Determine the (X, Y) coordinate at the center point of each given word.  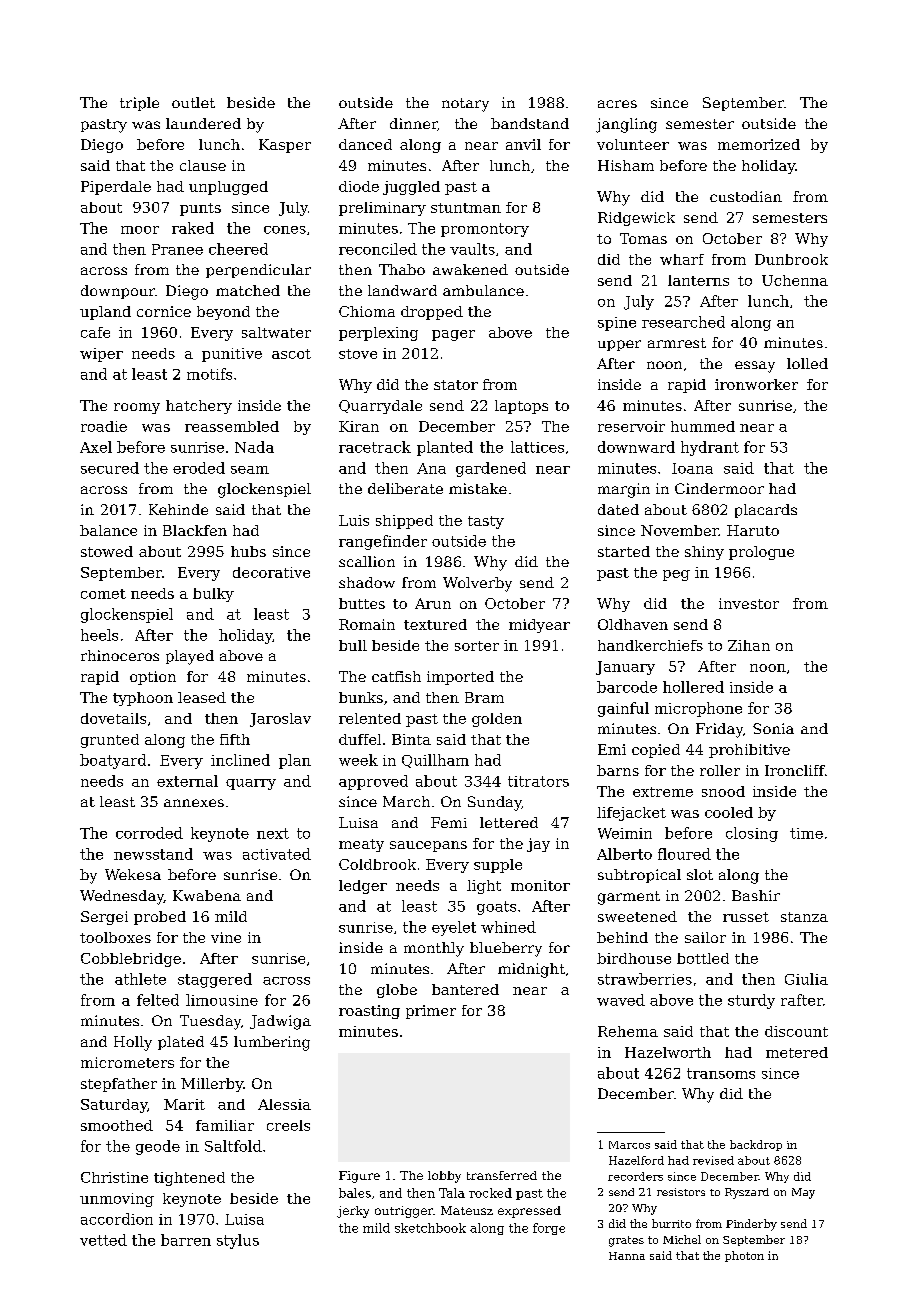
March (406, 801)
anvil (523, 144)
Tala (452, 1193)
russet (746, 917)
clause (203, 165)
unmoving (117, 1200)
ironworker (756, 384)
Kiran (359, 426)
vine (226, 937)
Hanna (627, 1256)
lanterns (698, 280)
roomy (137, 408)
